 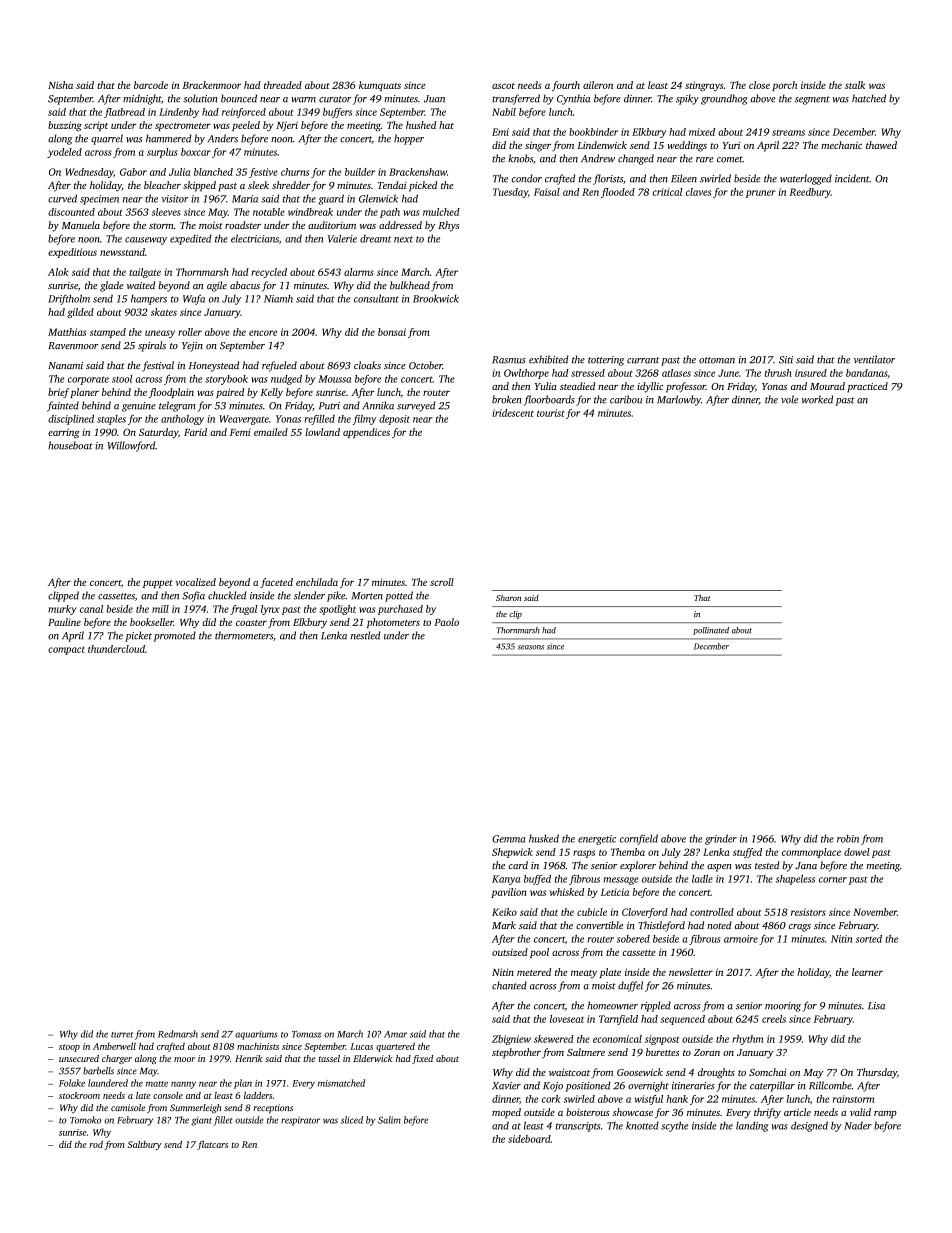 I want to click on Lisa, so click(x=876, y=1006).
